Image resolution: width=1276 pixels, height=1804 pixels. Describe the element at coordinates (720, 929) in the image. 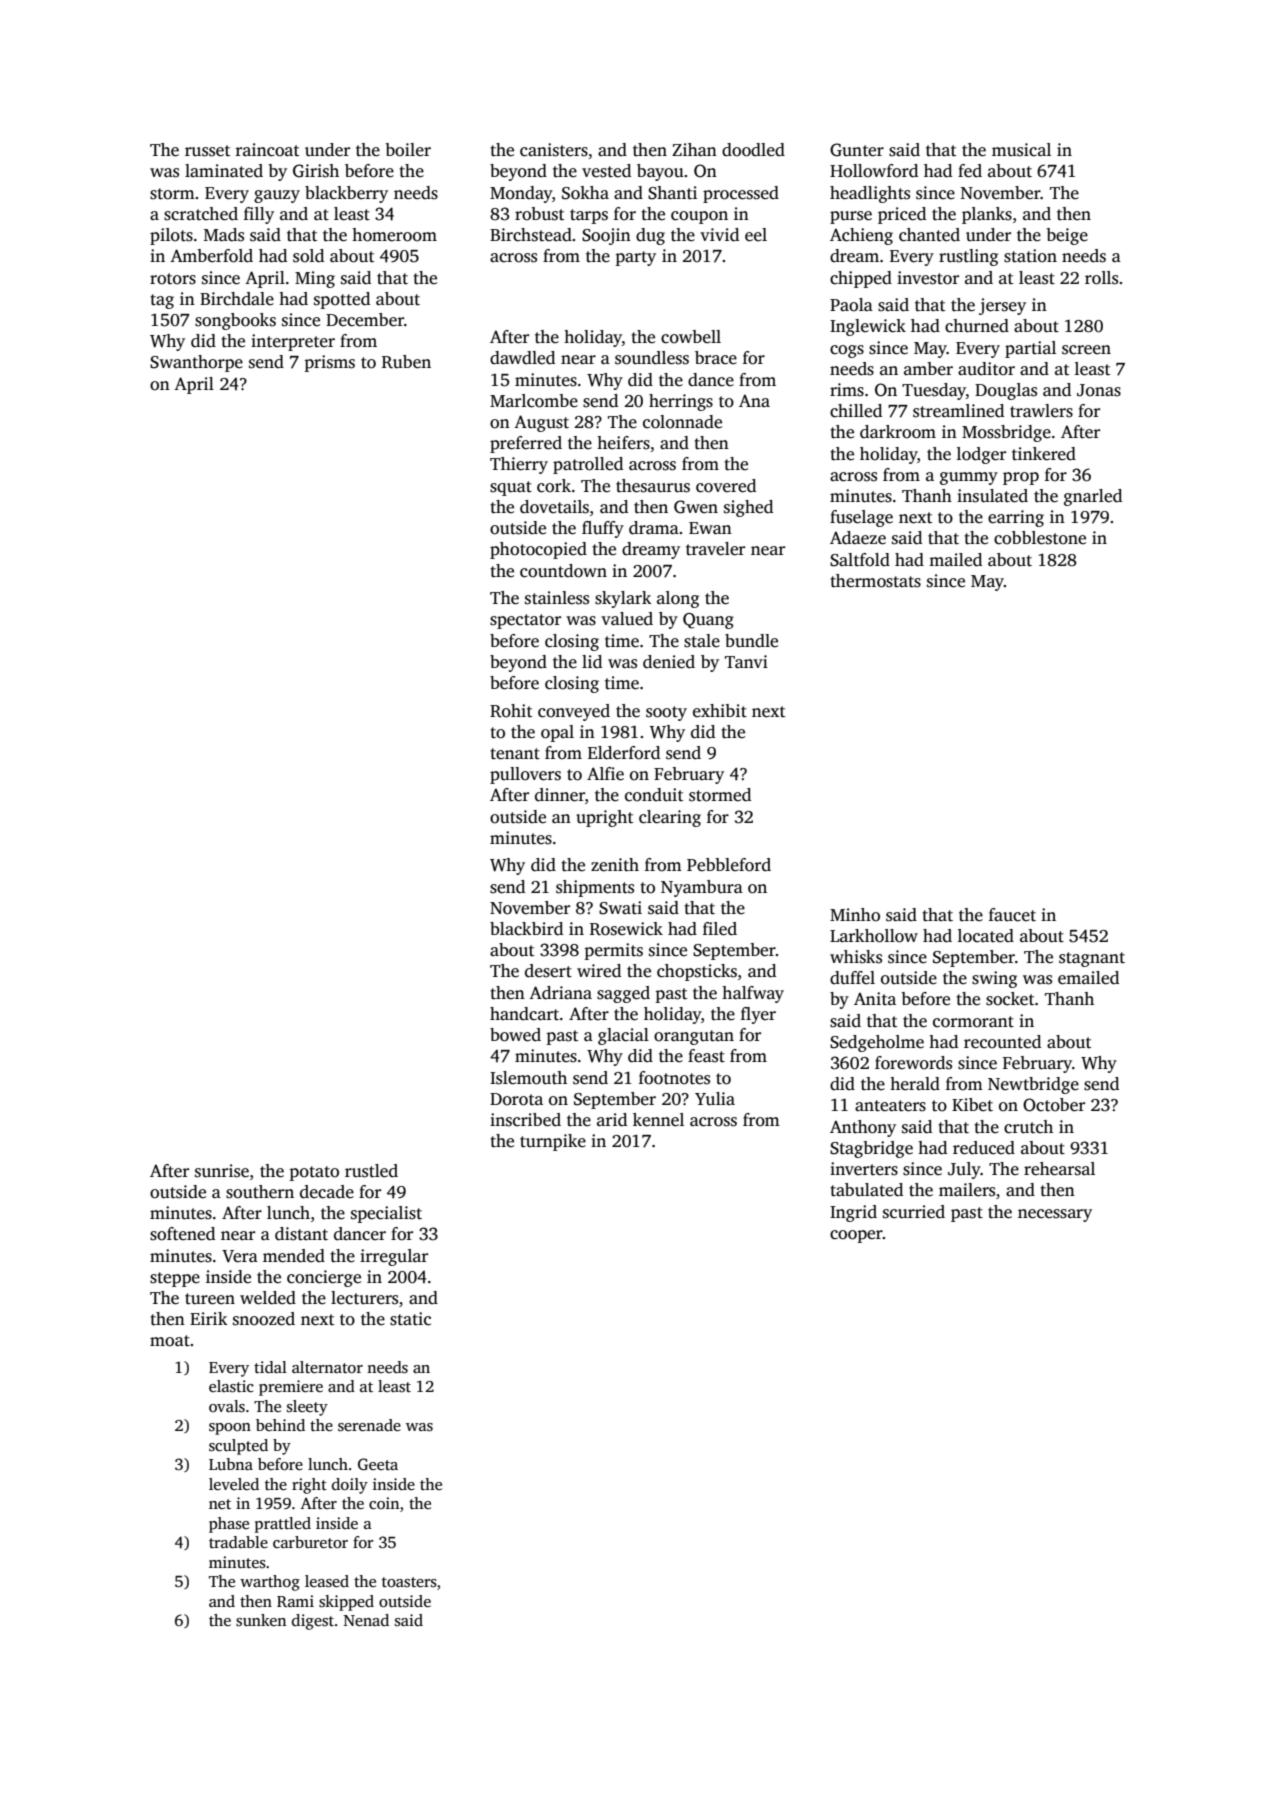

I see `filed` at that location.
